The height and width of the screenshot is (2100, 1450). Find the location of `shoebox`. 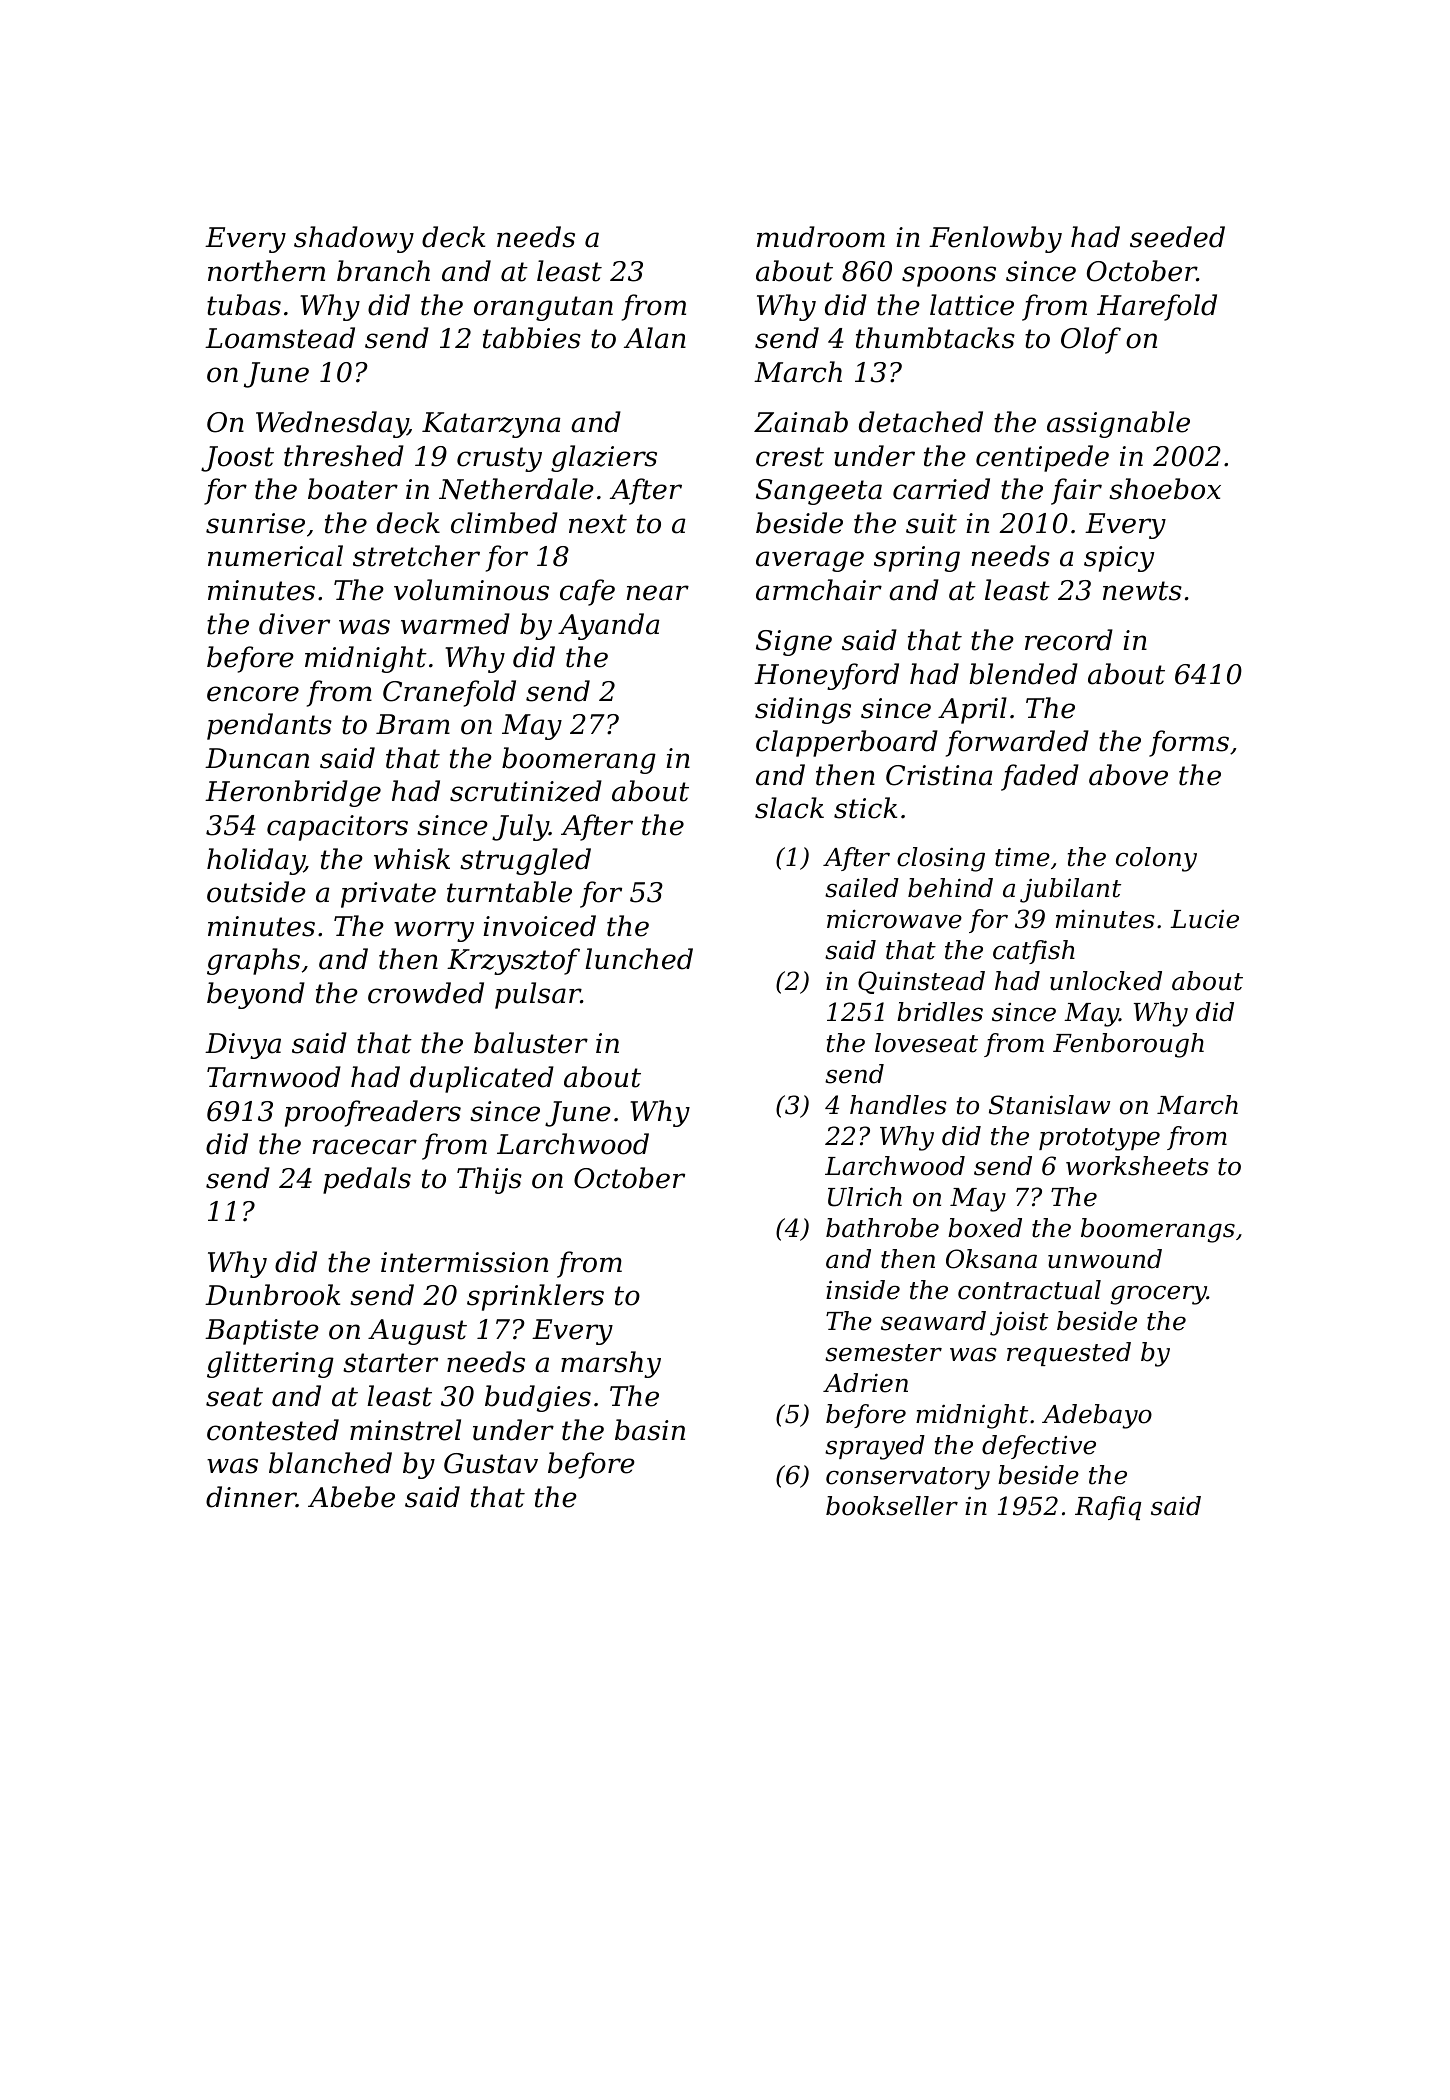

shoebox is located at coordinates (1165, 489).
